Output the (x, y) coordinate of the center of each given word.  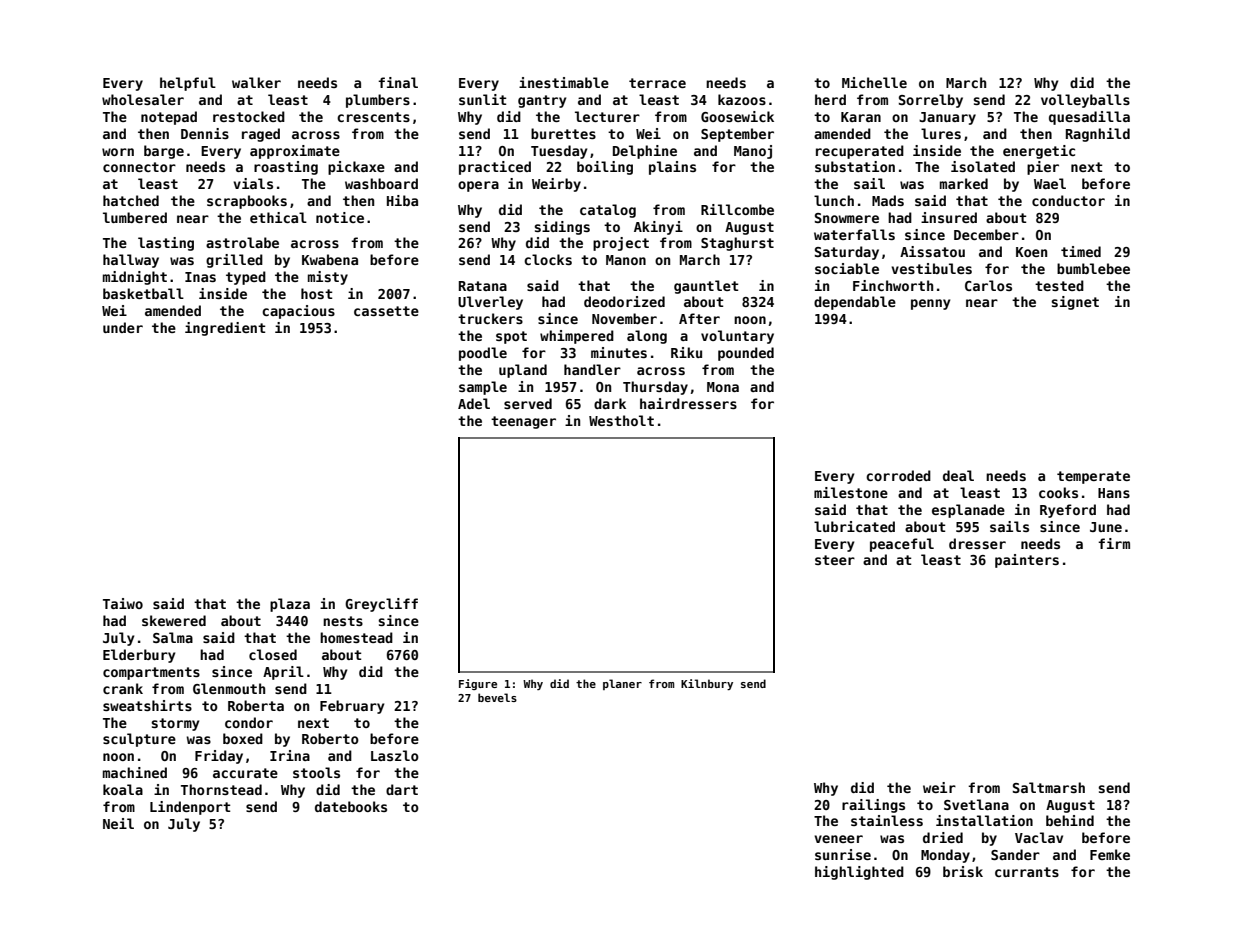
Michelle (874, 82)
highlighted (859, 873)
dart (402, 789)
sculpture (139, 740)
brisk (963, 871)
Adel (474, 403)
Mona (723, 387)
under (123, 327)
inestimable (564, 82)
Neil (118, 823)
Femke (1110, 854)
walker (256, 82)
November (624, 318)
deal (958, 475)
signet (1075, 303)
